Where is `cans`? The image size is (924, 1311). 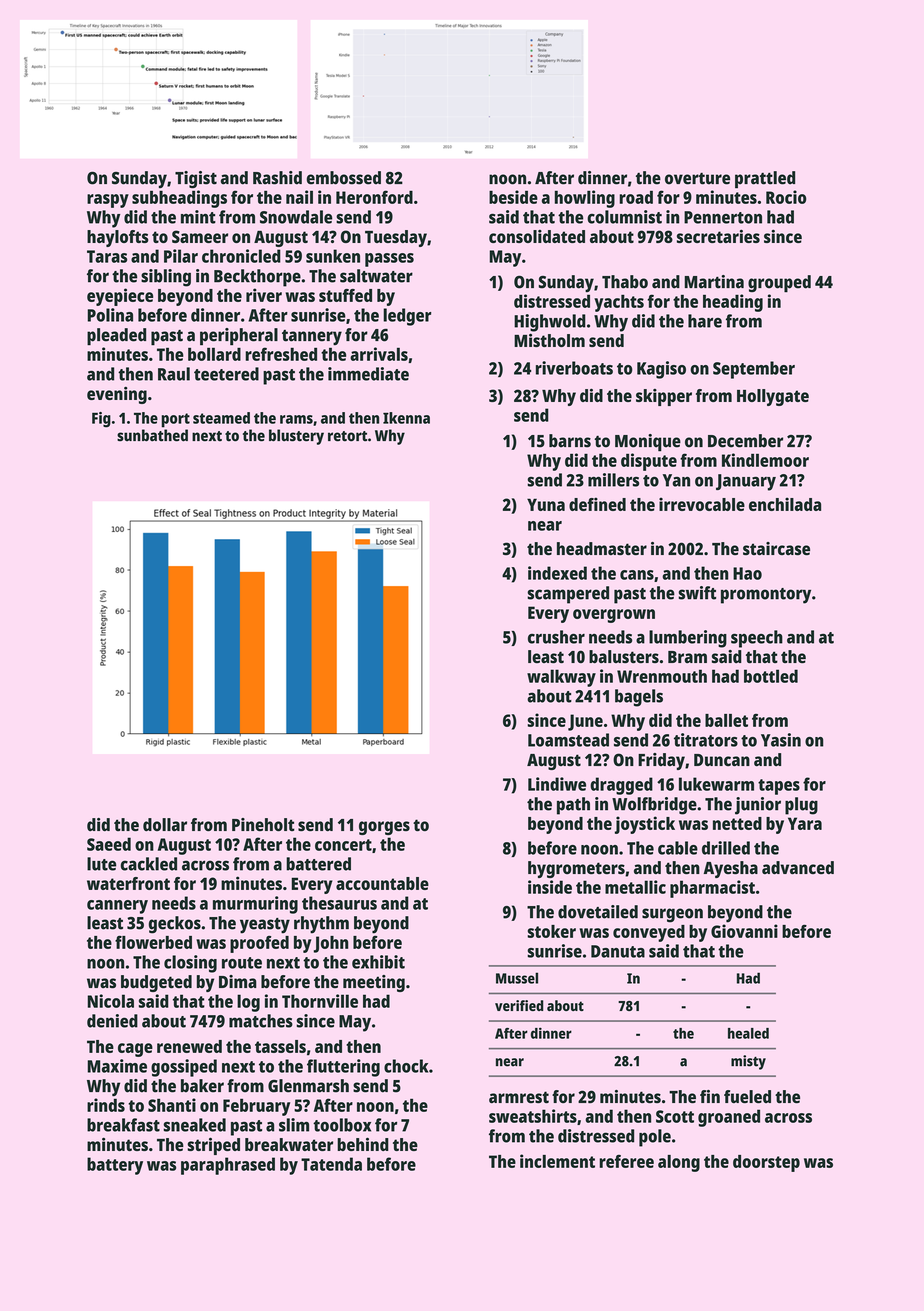
cans is located at coordinates (637, 575).
